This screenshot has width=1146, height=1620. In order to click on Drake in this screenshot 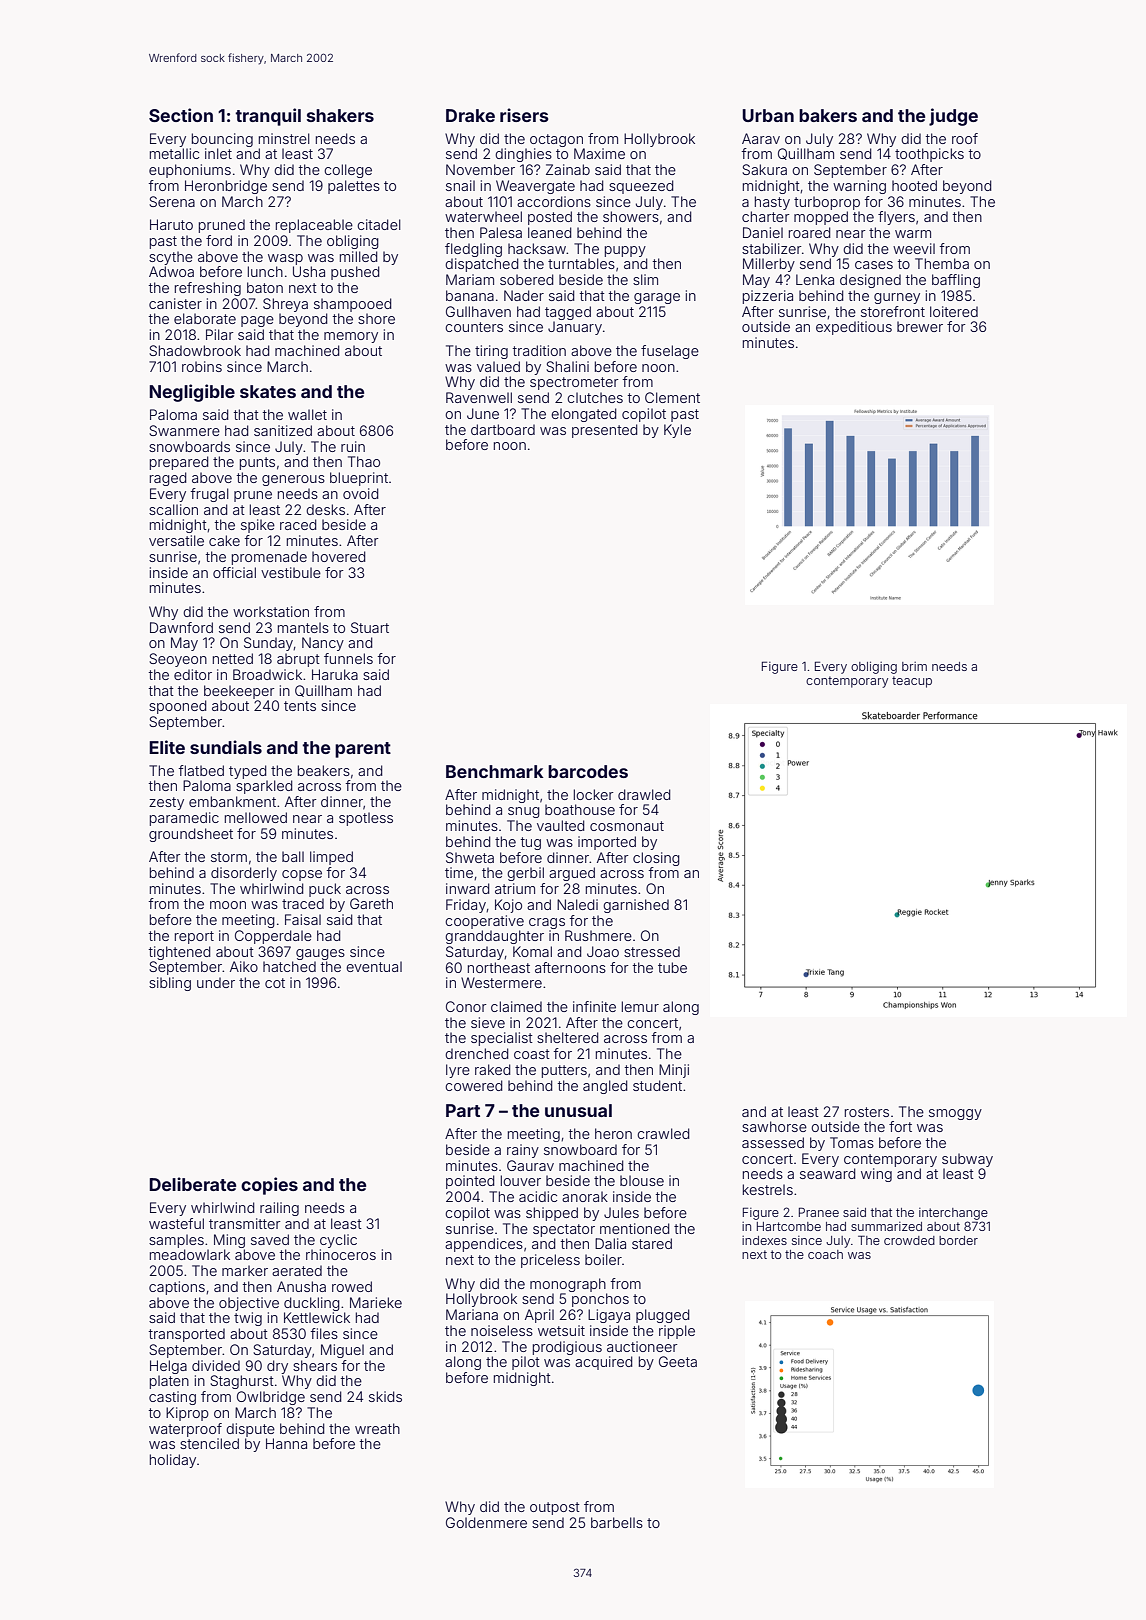, I will do `click(470, 115)`.
